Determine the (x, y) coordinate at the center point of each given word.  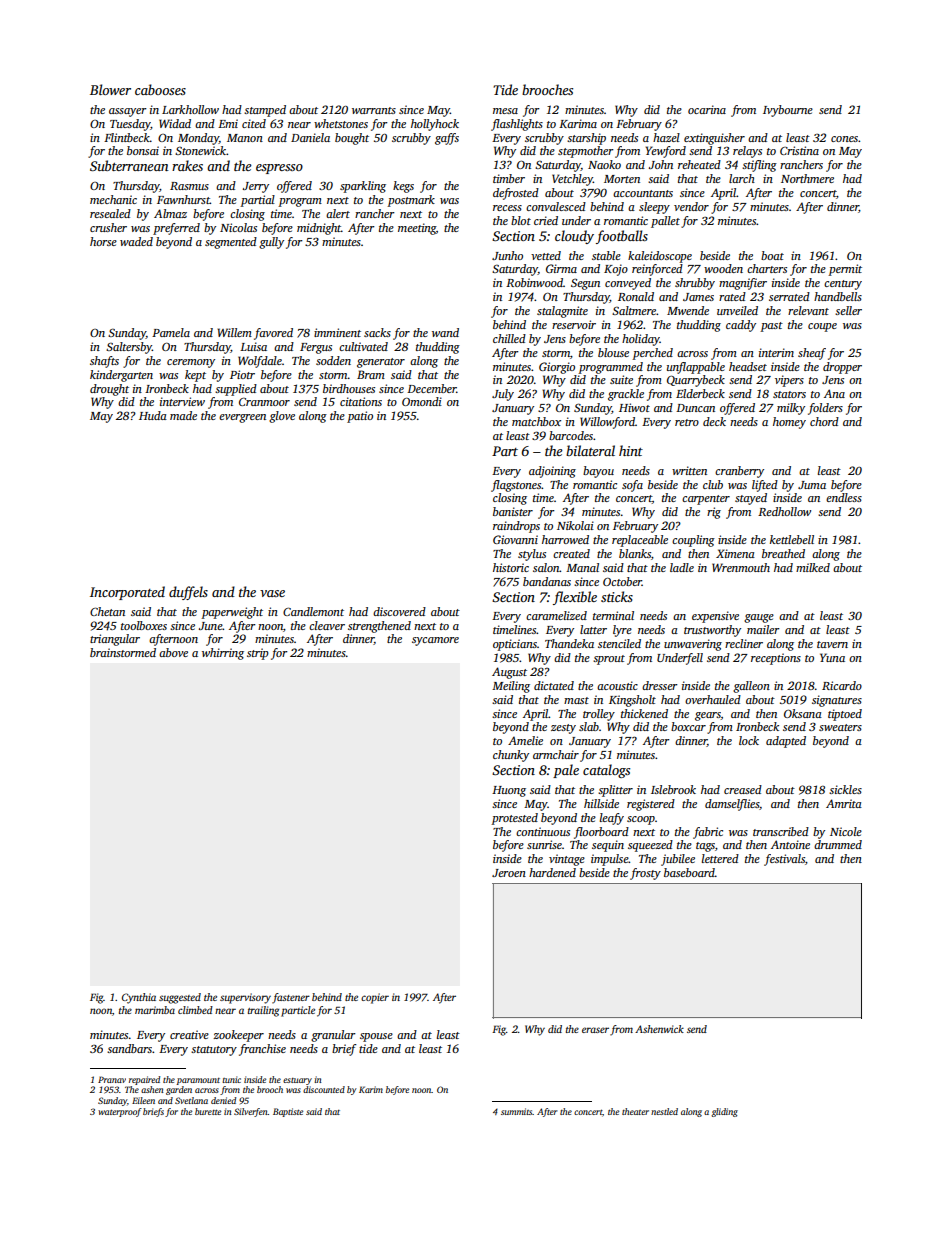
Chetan (107, 611)
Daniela (310, 137)
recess (507, 208)
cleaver (327, 625)
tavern (832, 644)
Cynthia (139, 998)
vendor (691, 206)
